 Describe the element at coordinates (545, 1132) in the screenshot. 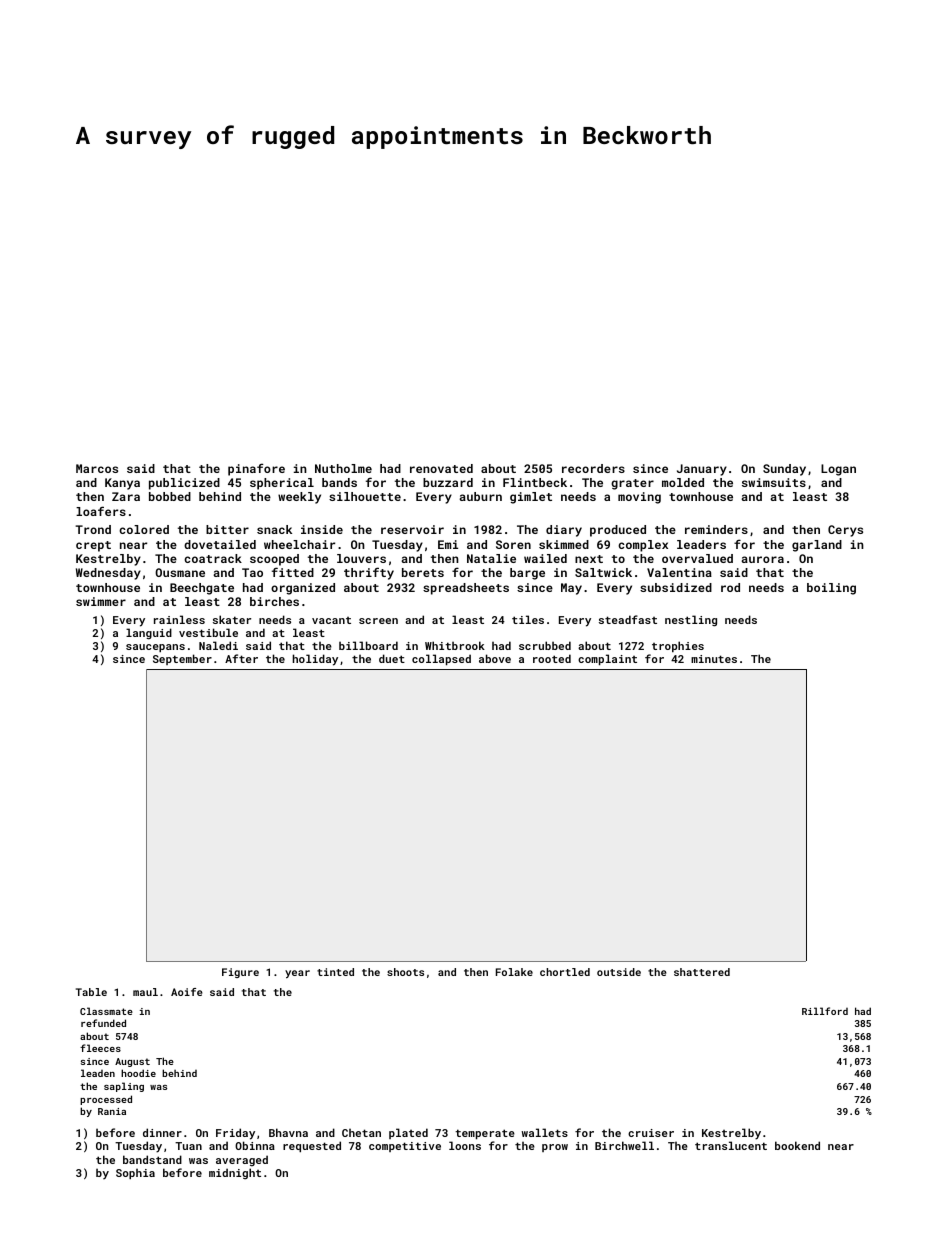

I see `wallets` at that location.
